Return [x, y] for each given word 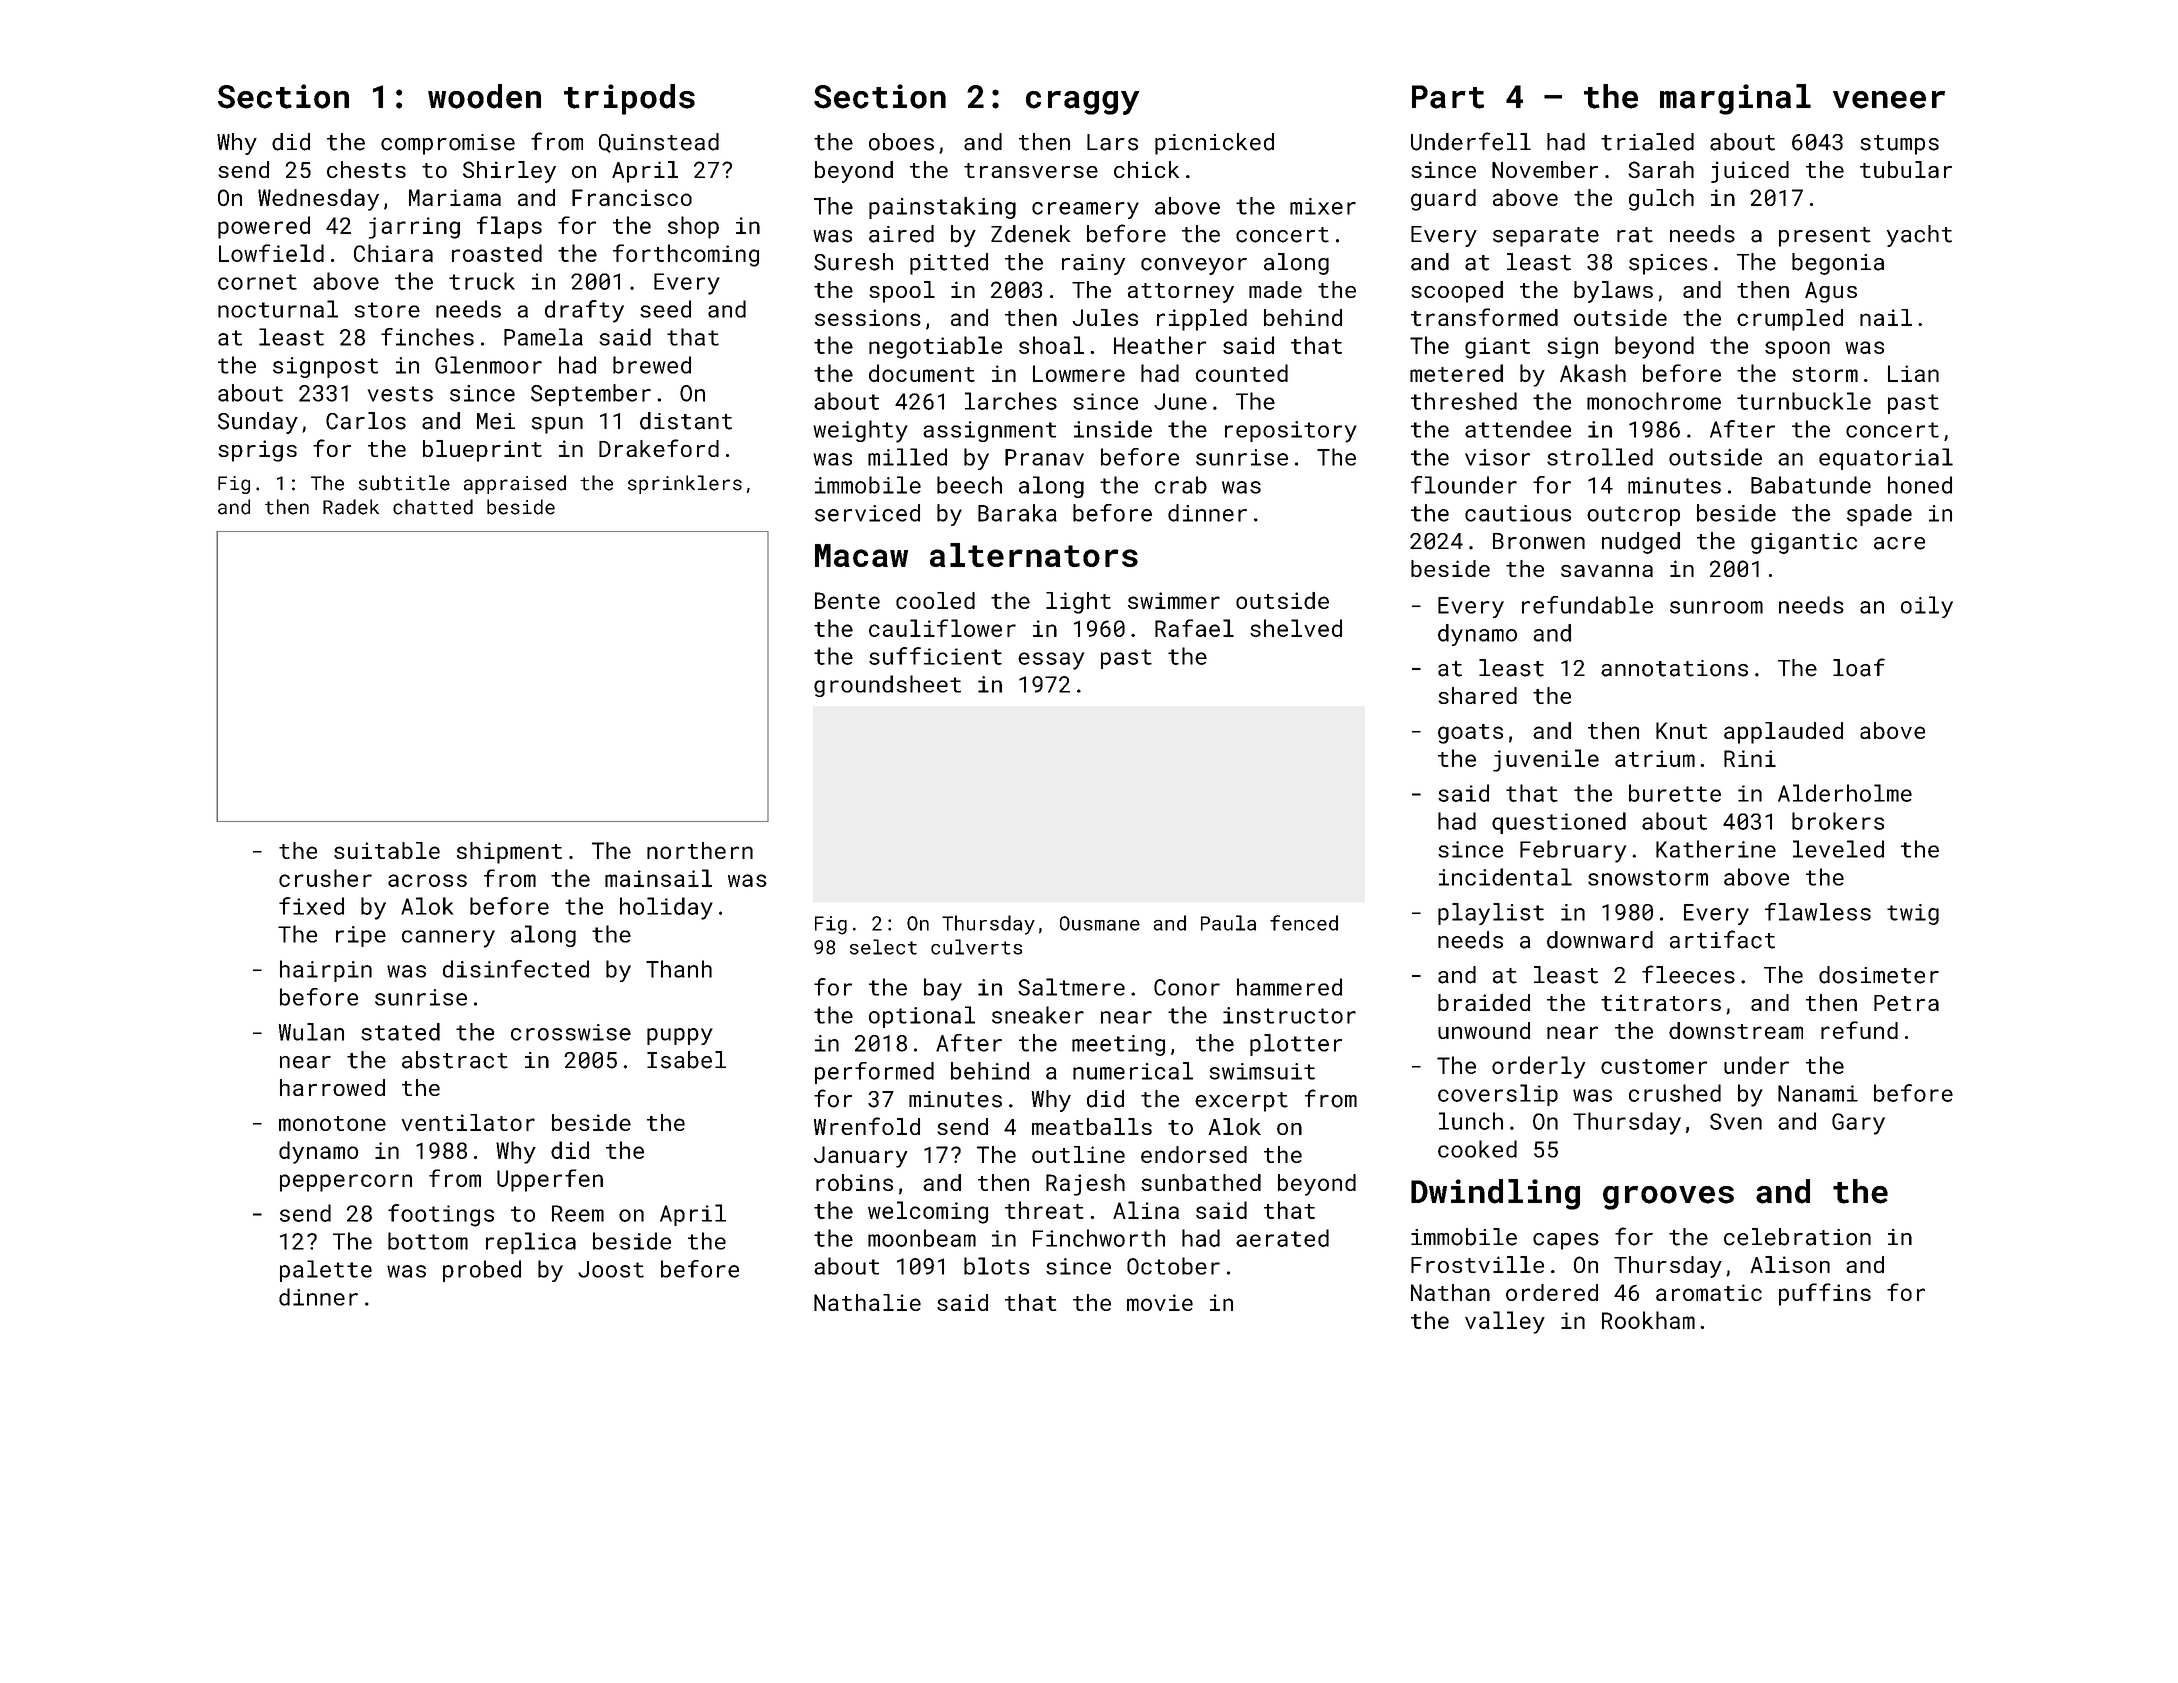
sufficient [935, 656]
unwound [1484, 1030]
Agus [1831, 292]
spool [902, 292]
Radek [351, 507]
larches [1011, 401]
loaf [1859, 667]
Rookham [1648, 1320]
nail [1886, 317]
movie [1160, 1302]
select [883, 947]
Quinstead [659, 143]
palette [326, 1271]
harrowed [332, 1087]
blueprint [482, 451]
